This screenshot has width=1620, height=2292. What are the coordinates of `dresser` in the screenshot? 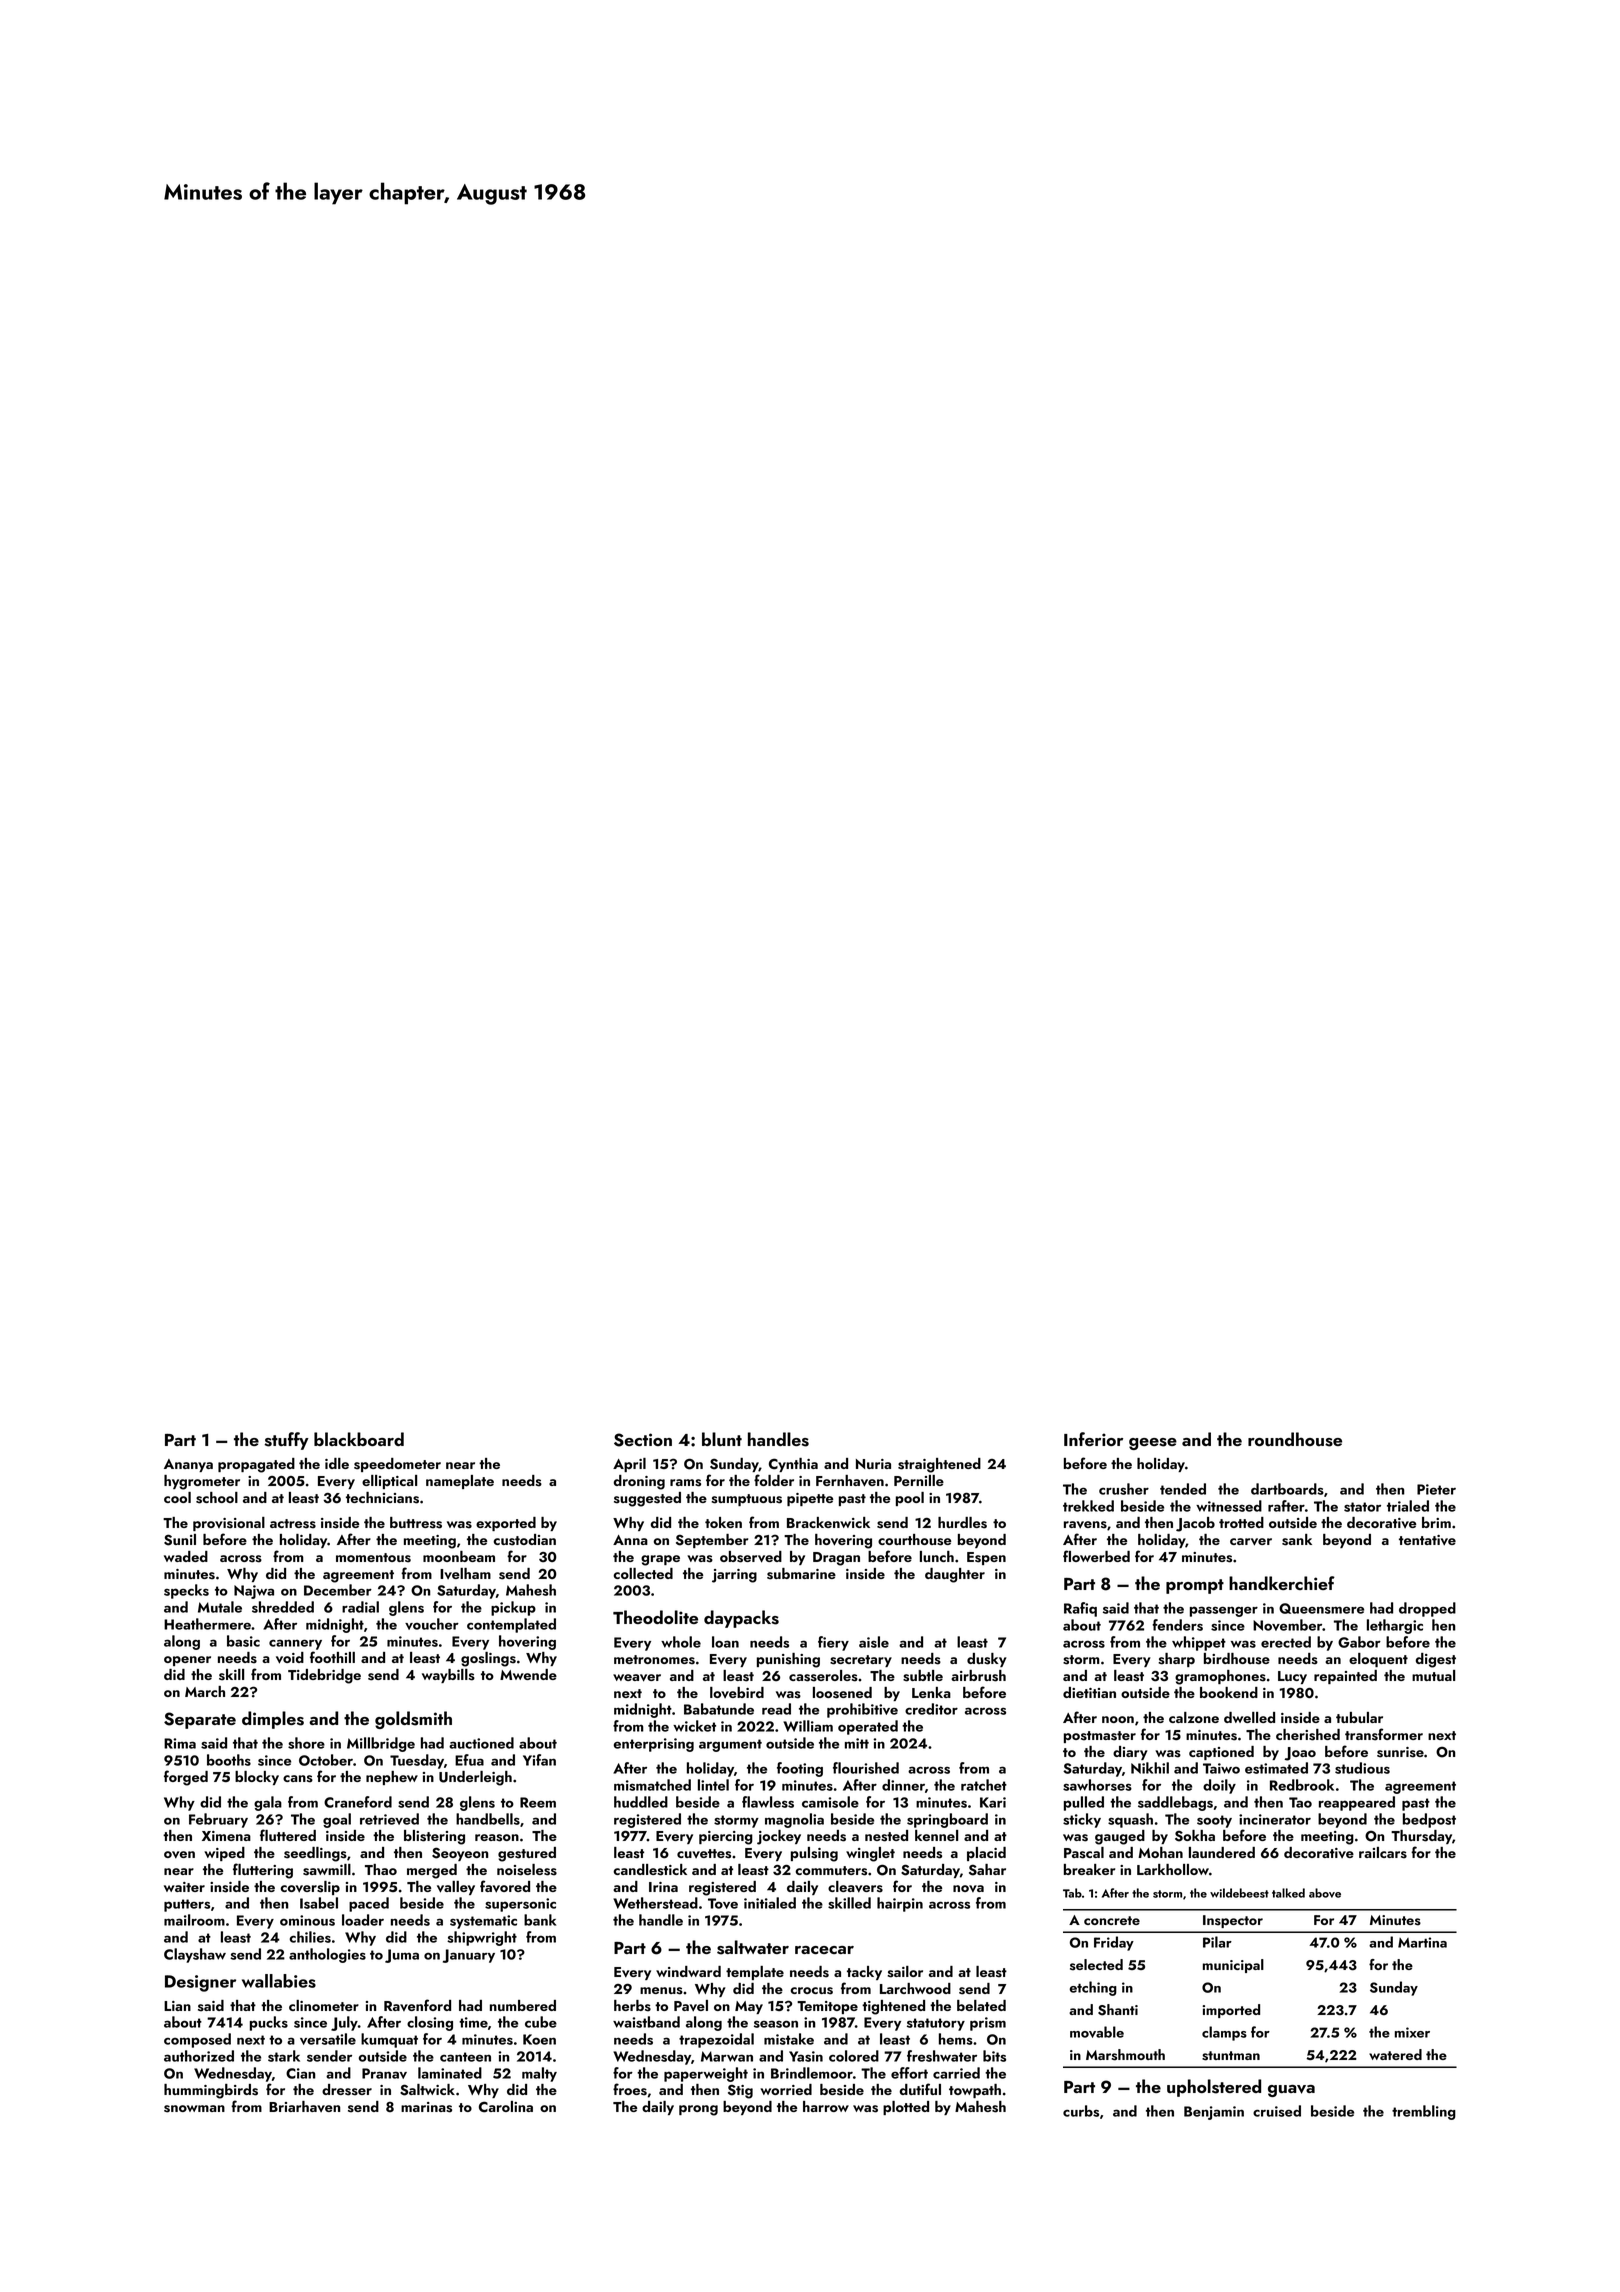 It's located at (347, 2090).
